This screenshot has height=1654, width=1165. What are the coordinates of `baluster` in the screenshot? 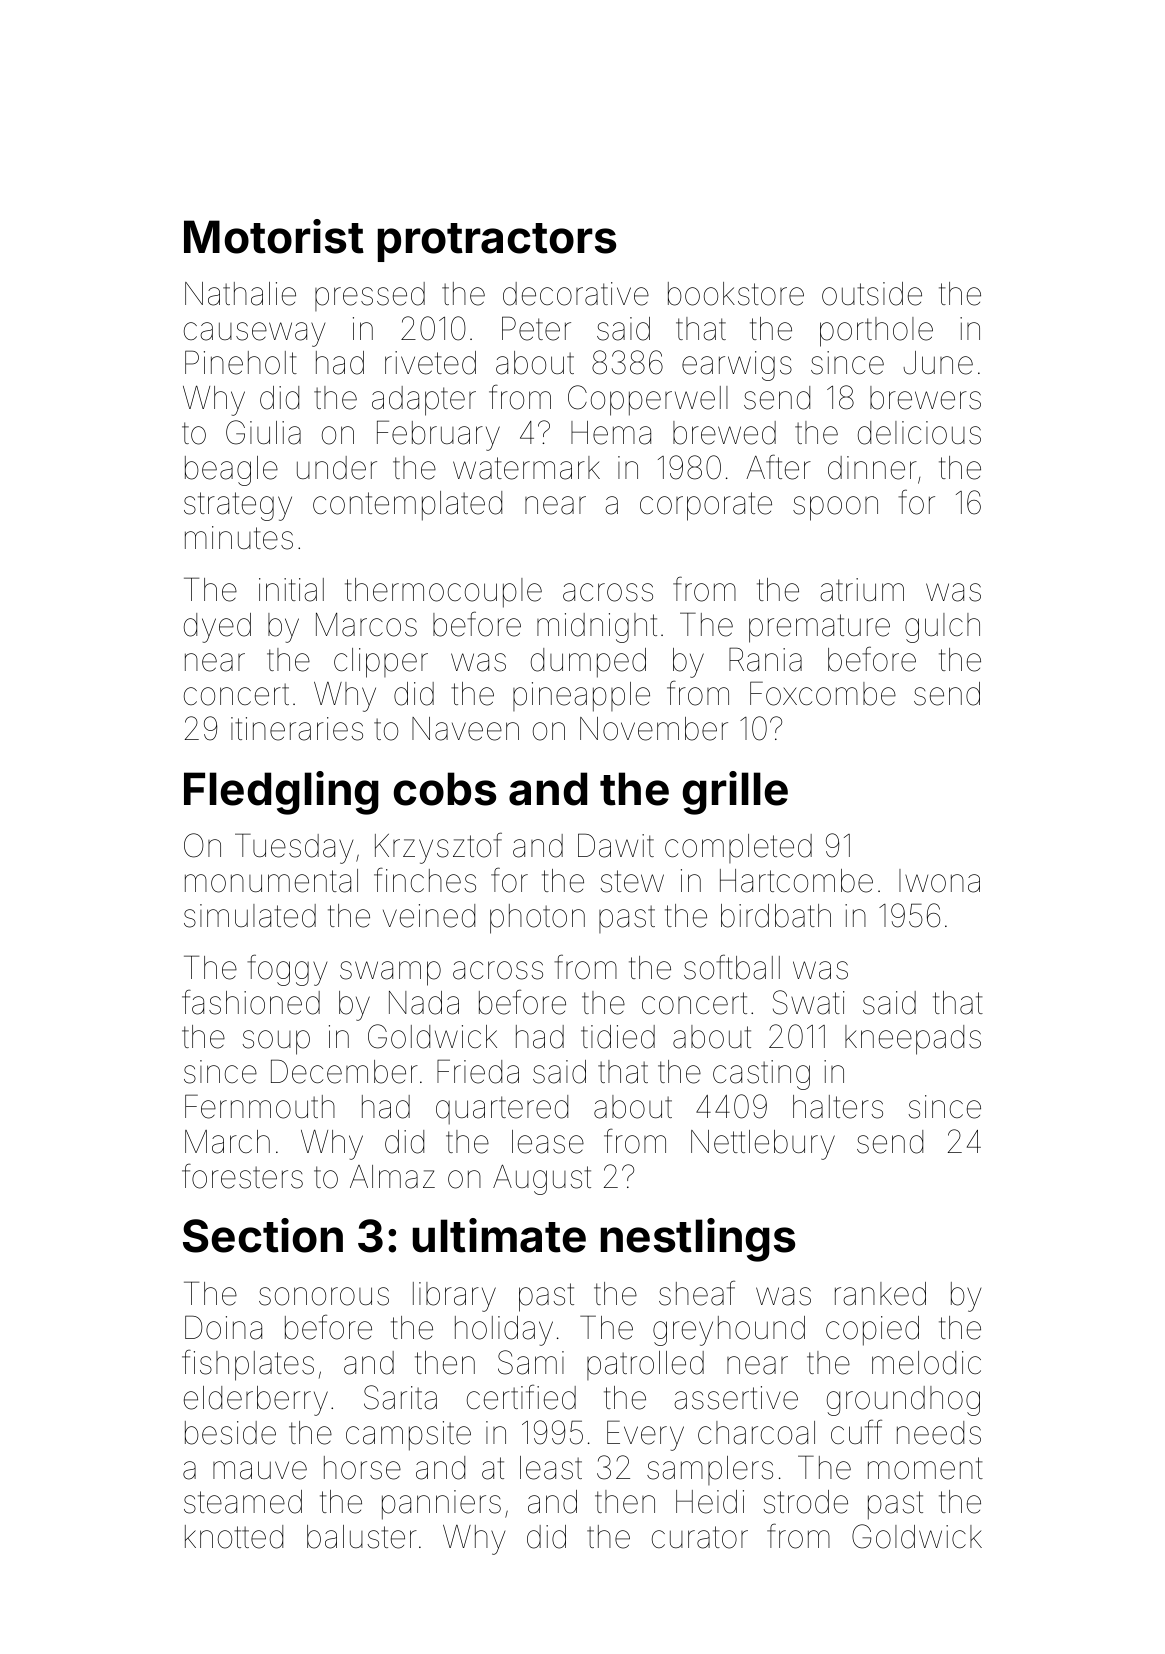 It's located at (362, 1537).
